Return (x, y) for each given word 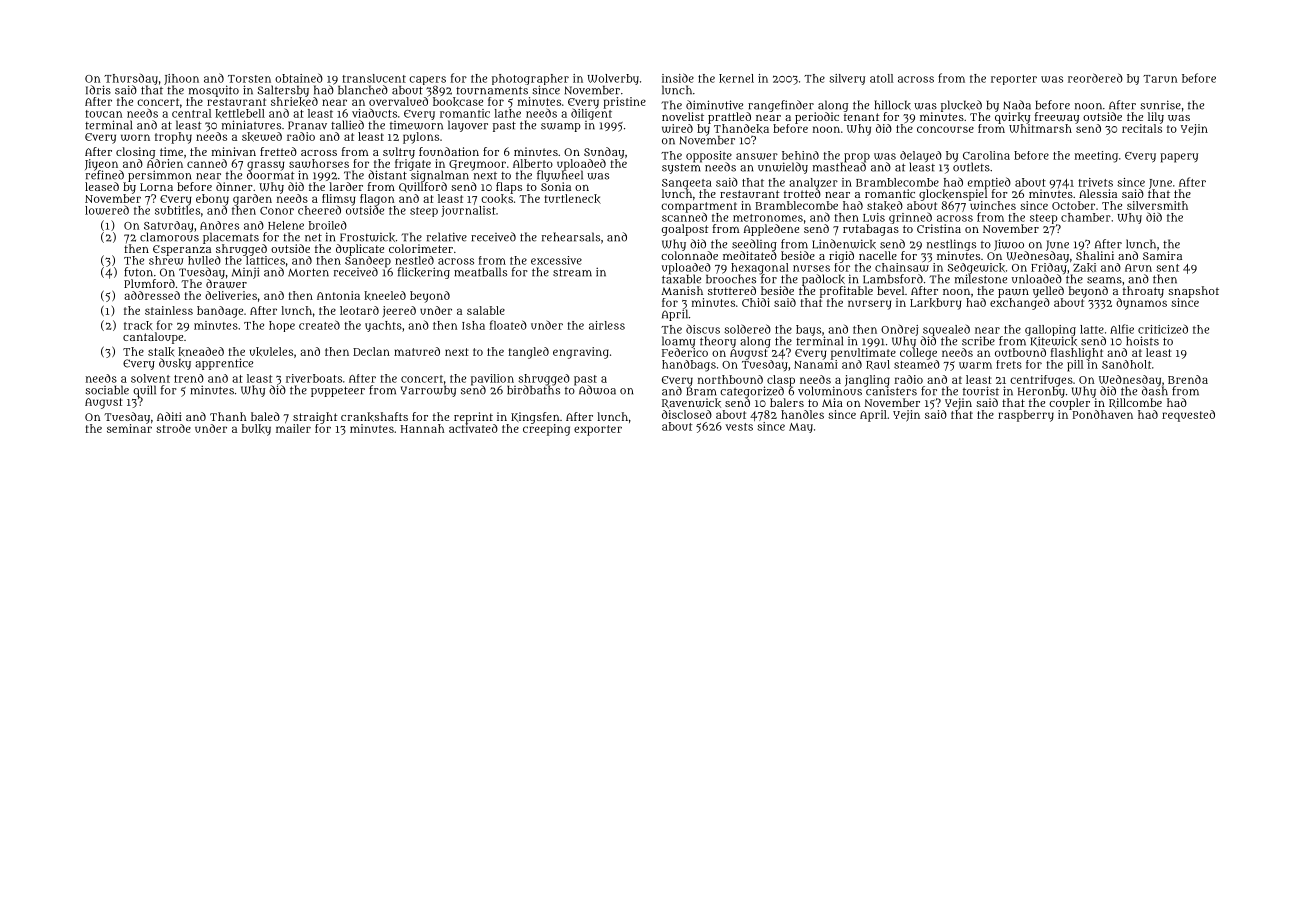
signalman (440, 176)
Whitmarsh (1040, 128)
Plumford (149, 283)
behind (800, 155)
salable (486, 310)
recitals (1142, 128)
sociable (107, 390)
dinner (234, 186)
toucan (103, 114)
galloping (1050, 330)
